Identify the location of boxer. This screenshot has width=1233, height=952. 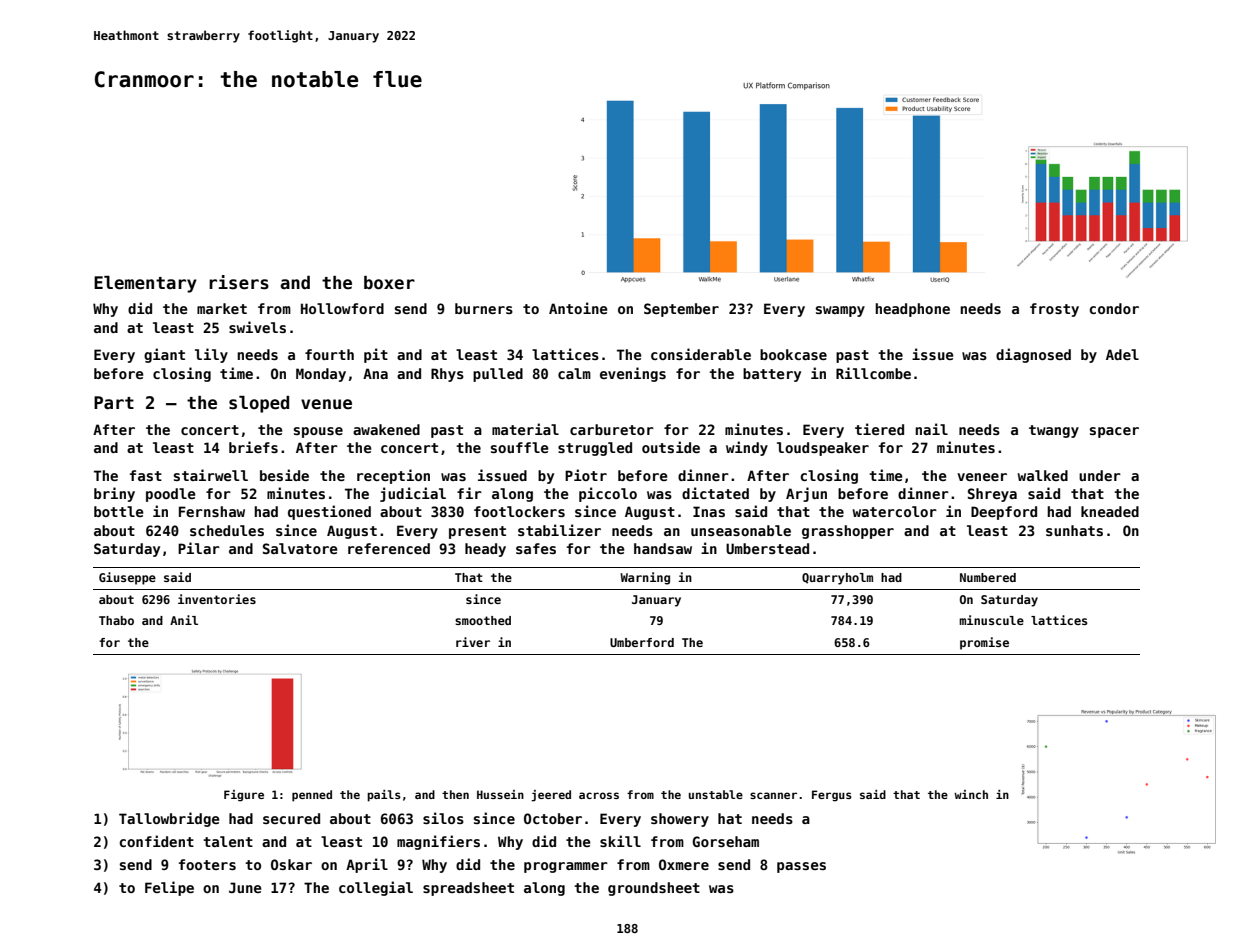
(389, 283).
